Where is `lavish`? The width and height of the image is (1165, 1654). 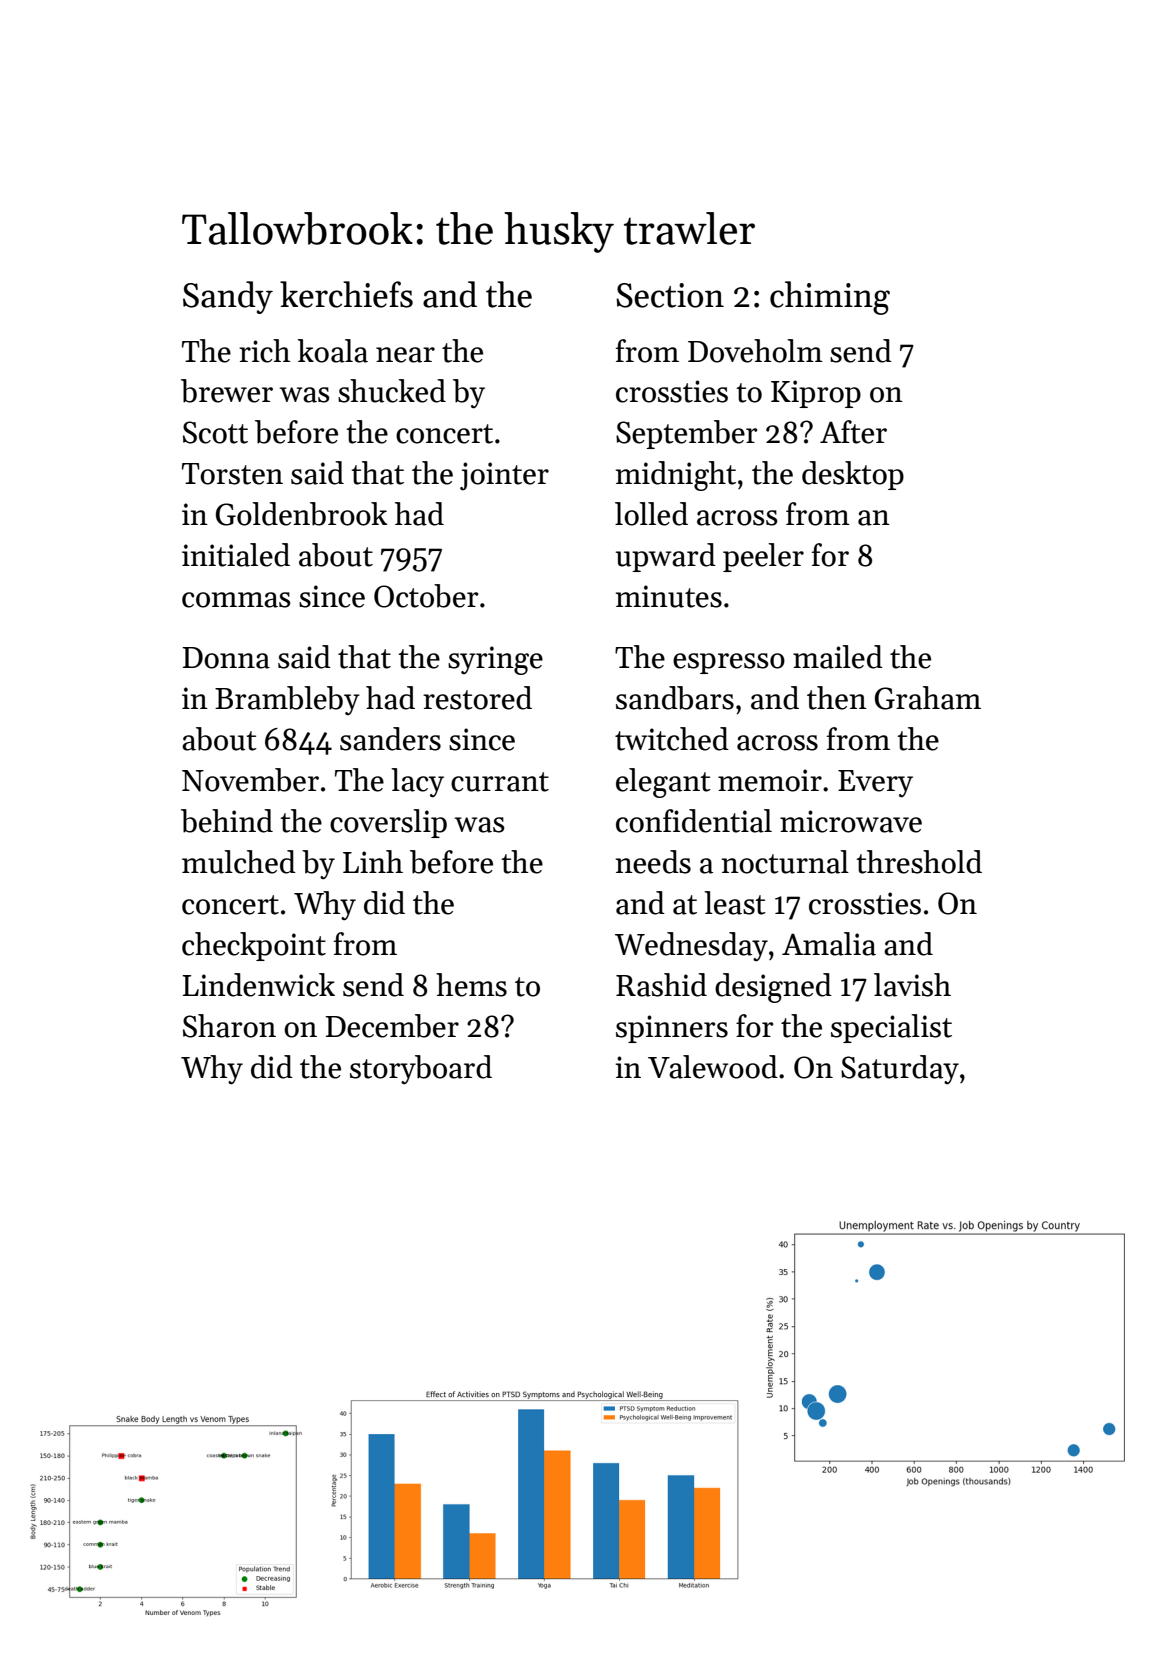
lavish is located at coordinates (912, 985).
